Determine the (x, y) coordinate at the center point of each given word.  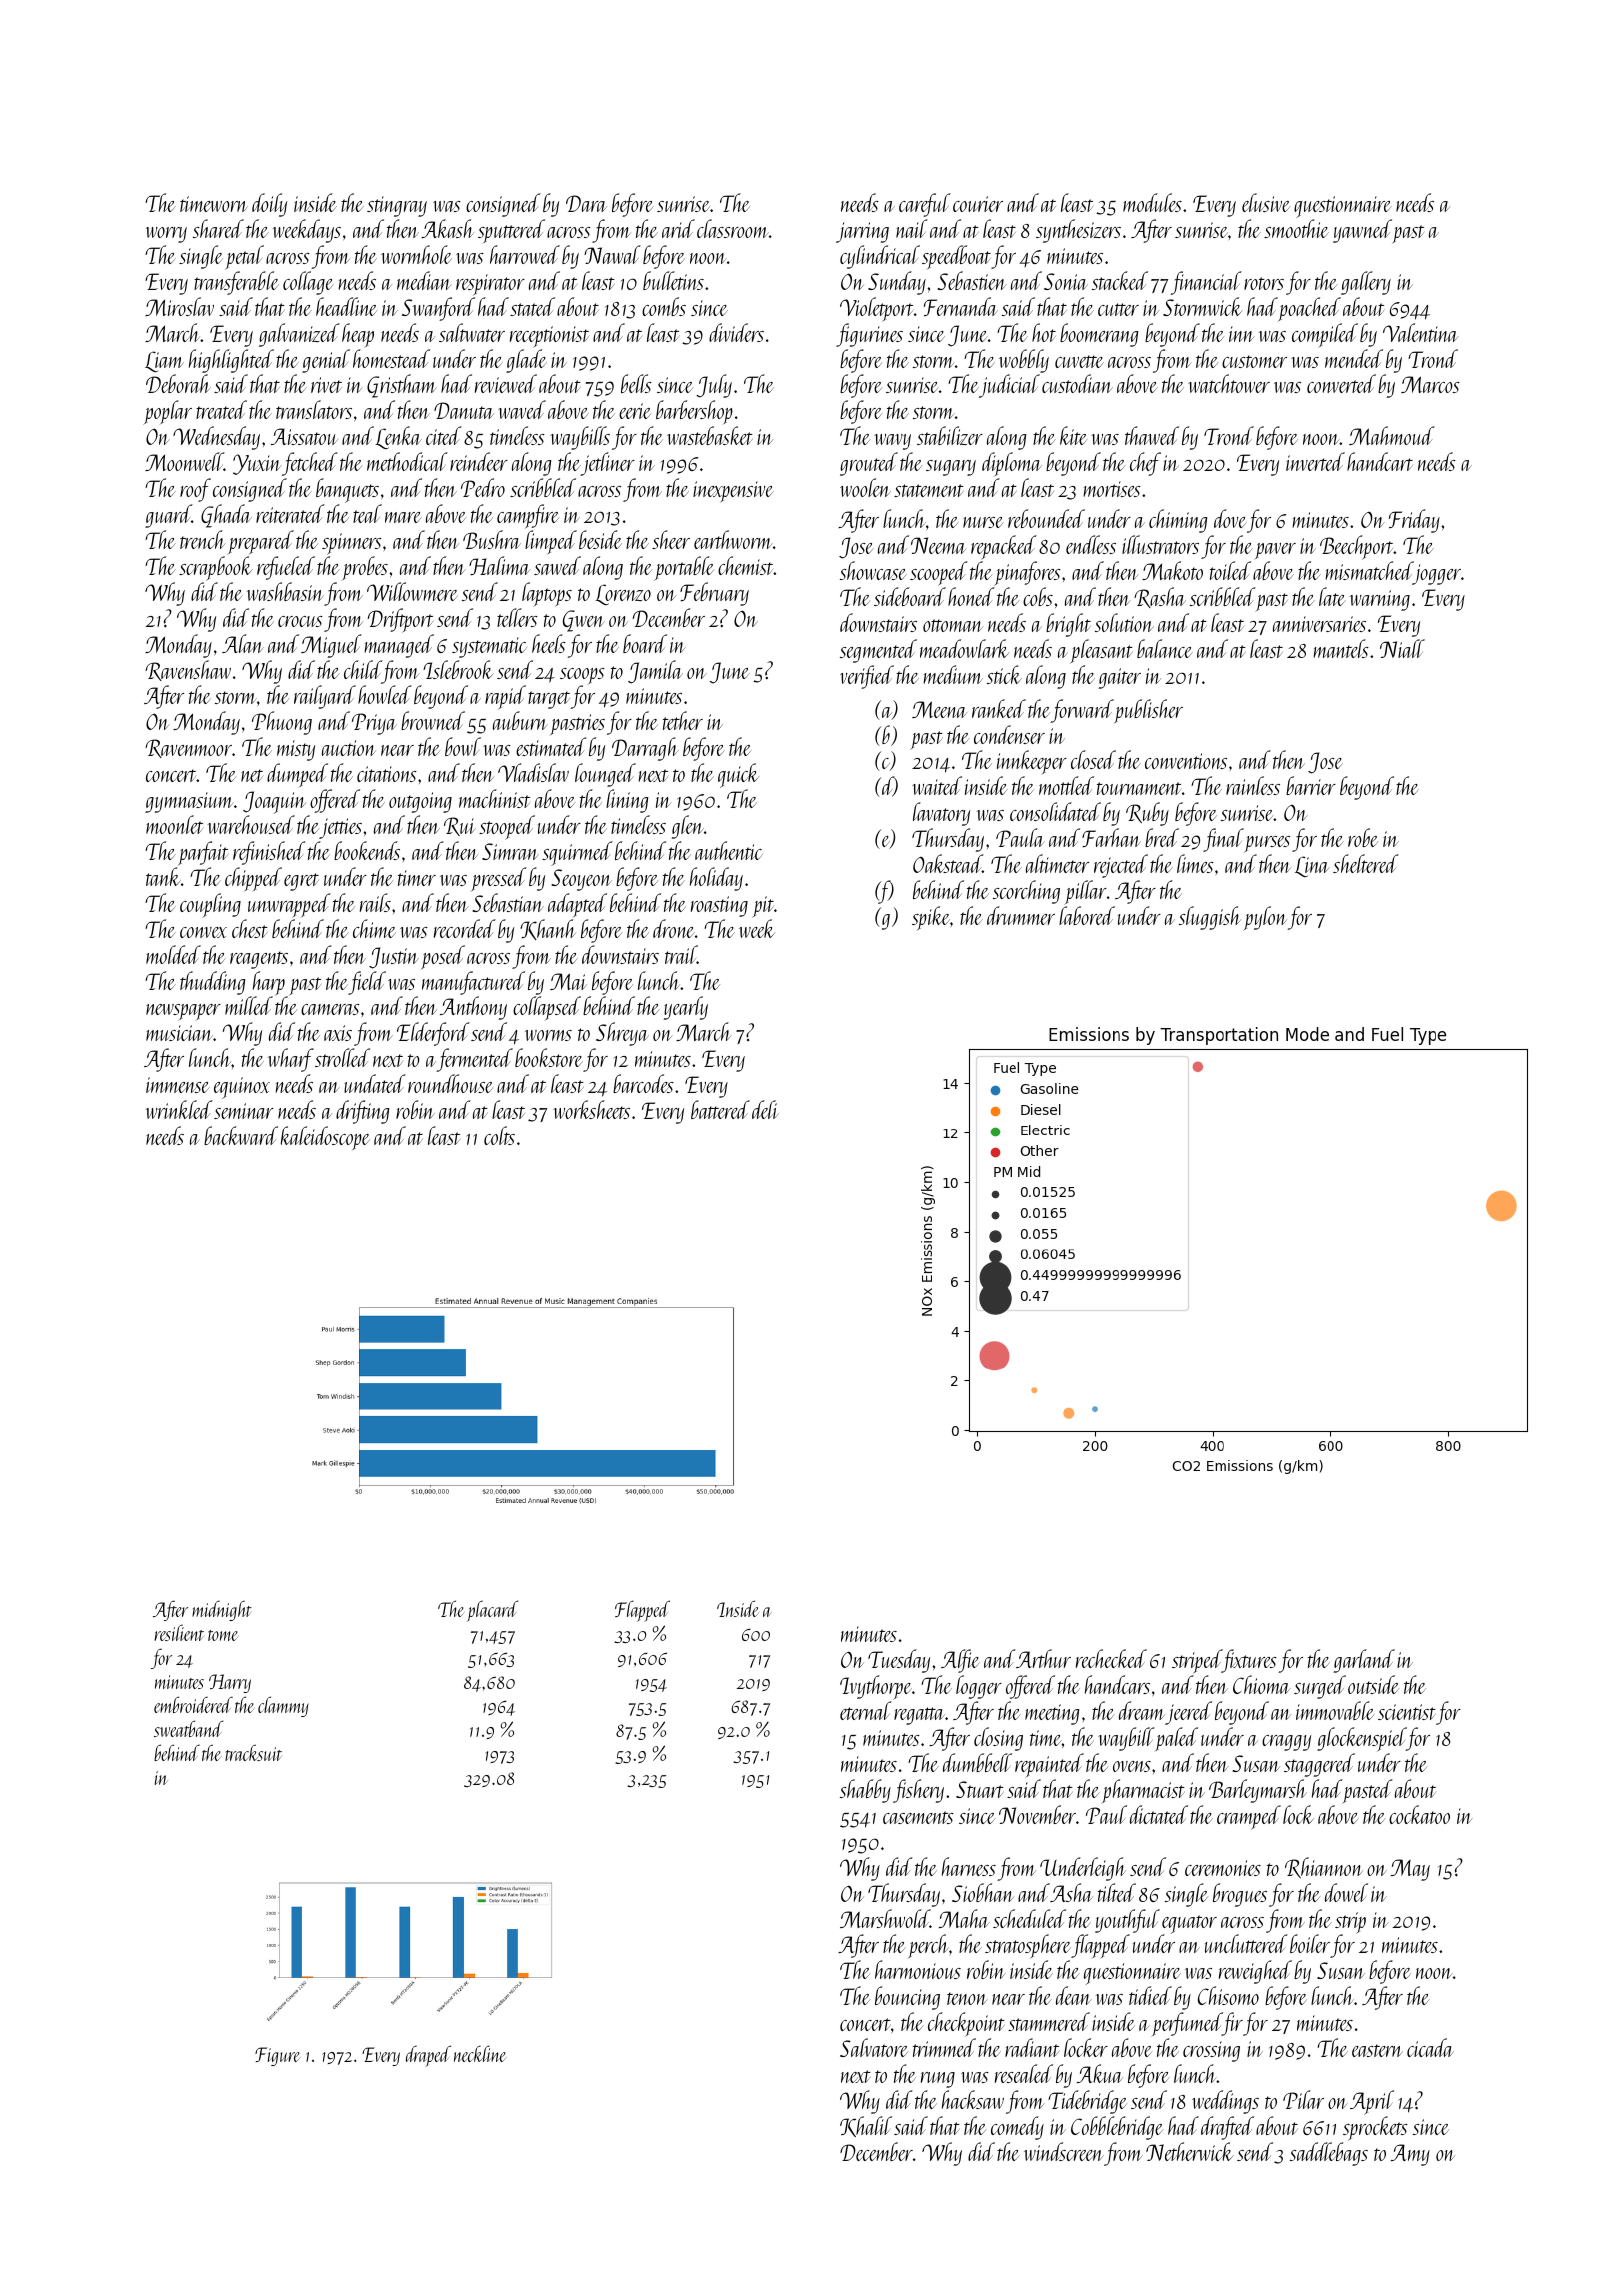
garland (1364, 1661)
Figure (277, 2056)
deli (765, 1109)
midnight (222, 1610)
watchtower (1229, 383)
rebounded (1046, 518)
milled (249, 1006)
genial (326, 361)
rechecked (1111, 1658)
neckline (480, 2053)
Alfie (960, 1661)
